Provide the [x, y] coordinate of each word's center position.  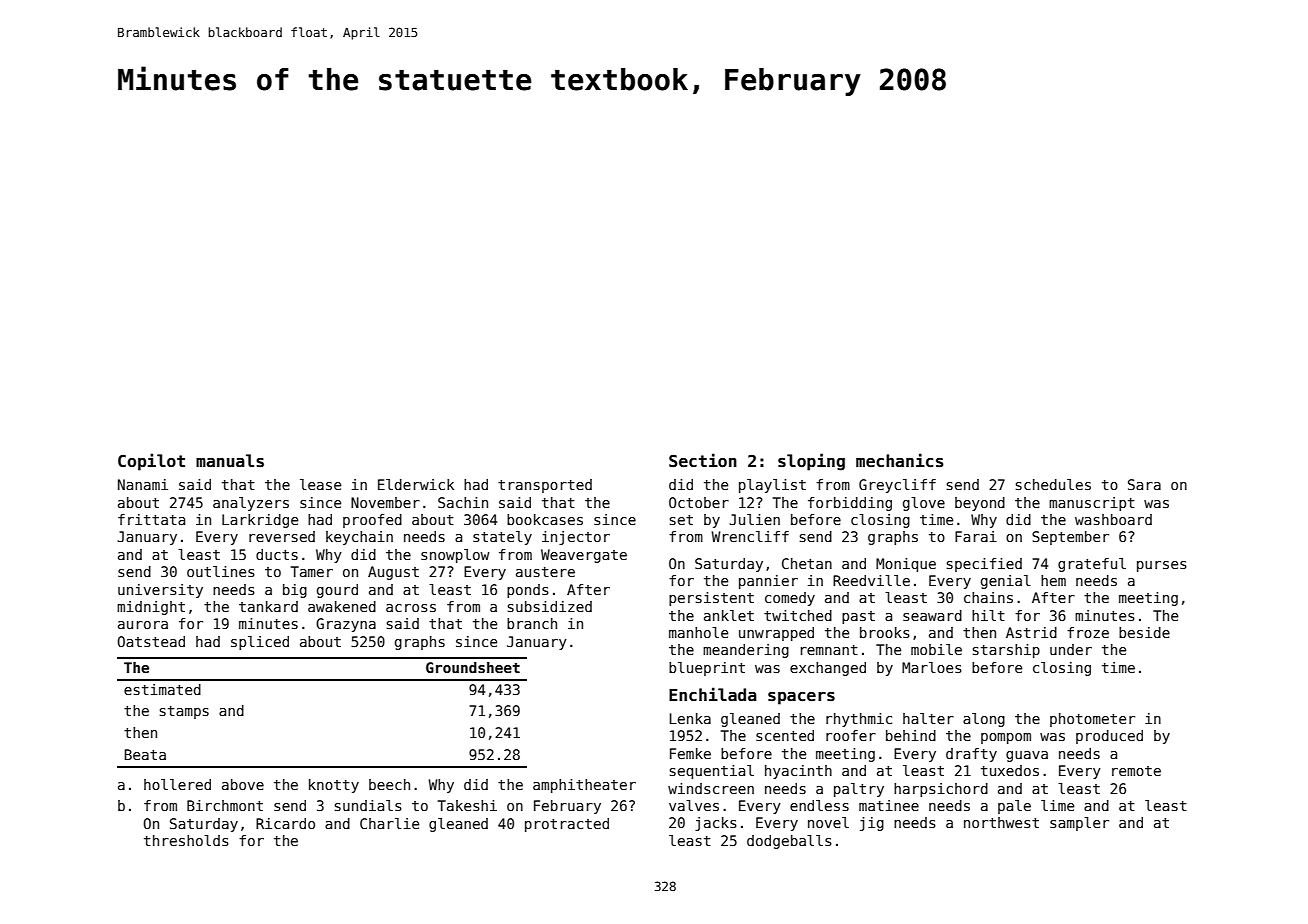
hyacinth [798, 772]
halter [928, 718]
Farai [976, 536]
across [411, 608]
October [699, 502]
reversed [282, 536]
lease [320, 484]
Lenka [690, 718]
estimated [162, 689]
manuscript [1092, 504]
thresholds [186, 840]
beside [1144, 632]
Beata [145, 754]
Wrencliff [750, 536]
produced [1109, 737]
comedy [790, 599]
